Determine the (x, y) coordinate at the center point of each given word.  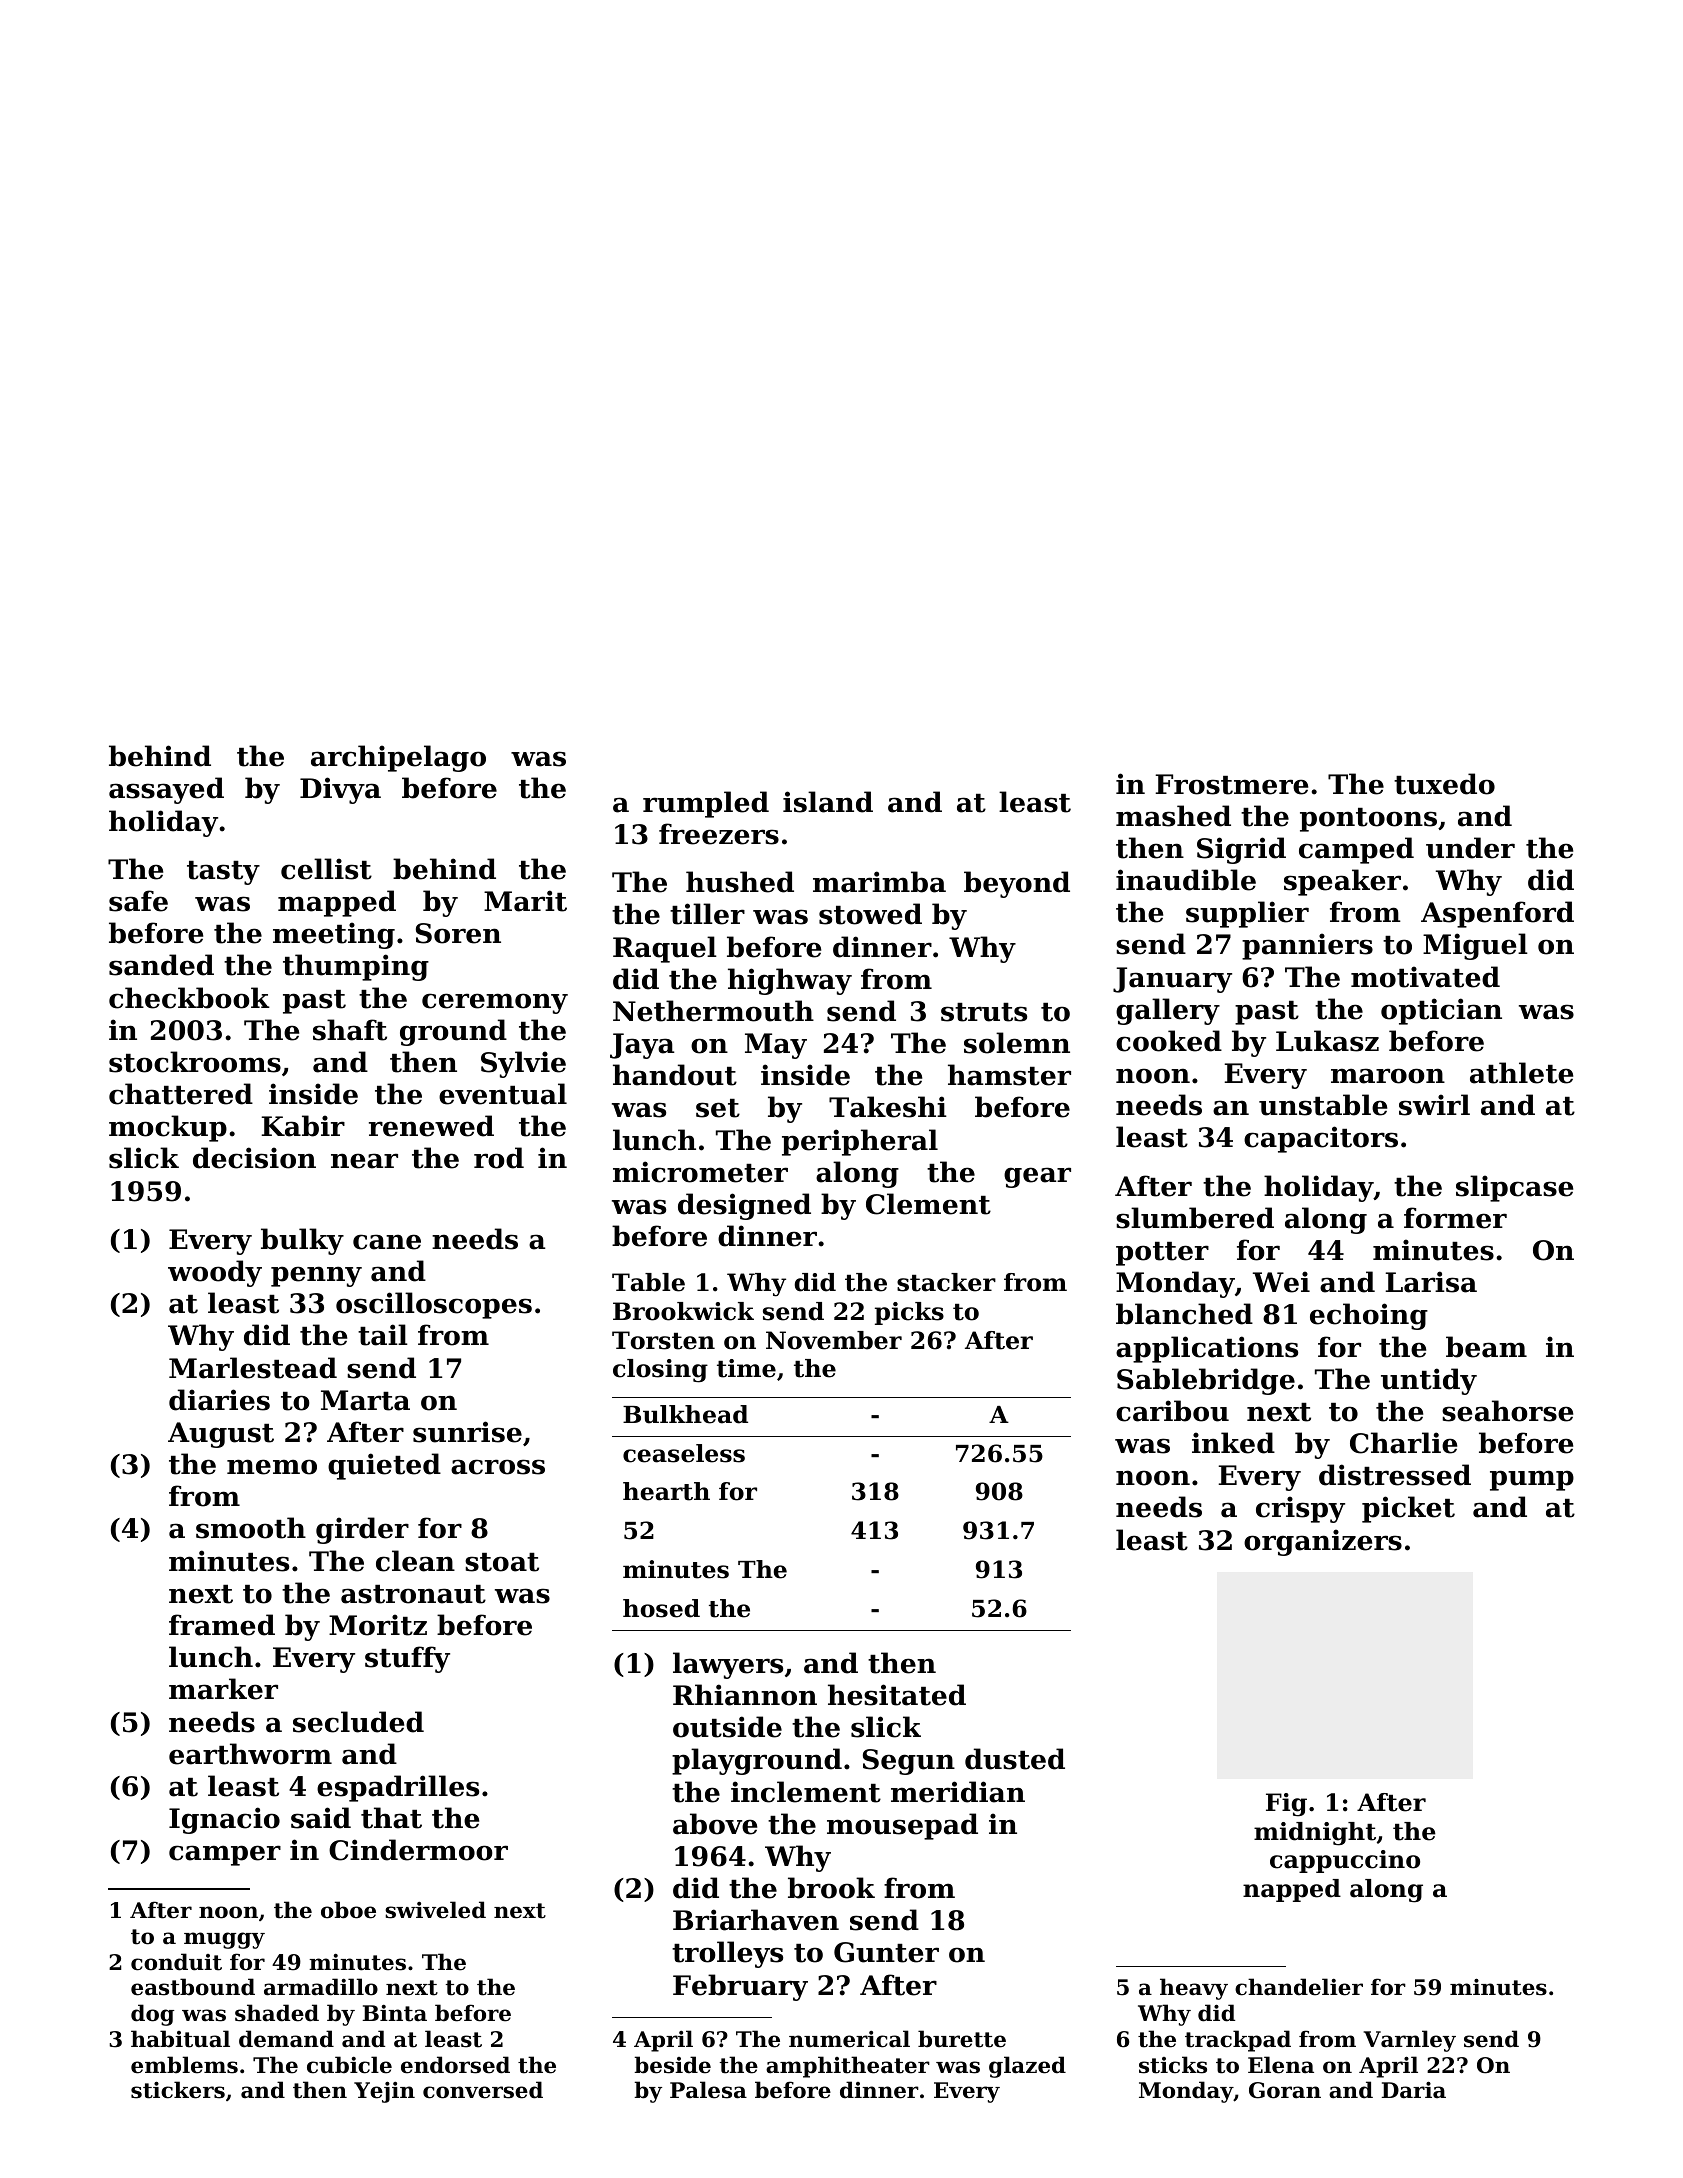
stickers (178, 2090)
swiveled (435, 1910)
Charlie (1403, 1443)
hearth (666, 1491)
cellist (326, 869)
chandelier (1299, 1987)
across (498, 1467)
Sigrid (1241, 850)
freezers (719, 834)
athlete (1521, 1073)
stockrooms (195, 1062)
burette (962, 2039)
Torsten (663, 1340)
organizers (1323, 1542)
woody (215, 1273)
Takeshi (888, 1107)
